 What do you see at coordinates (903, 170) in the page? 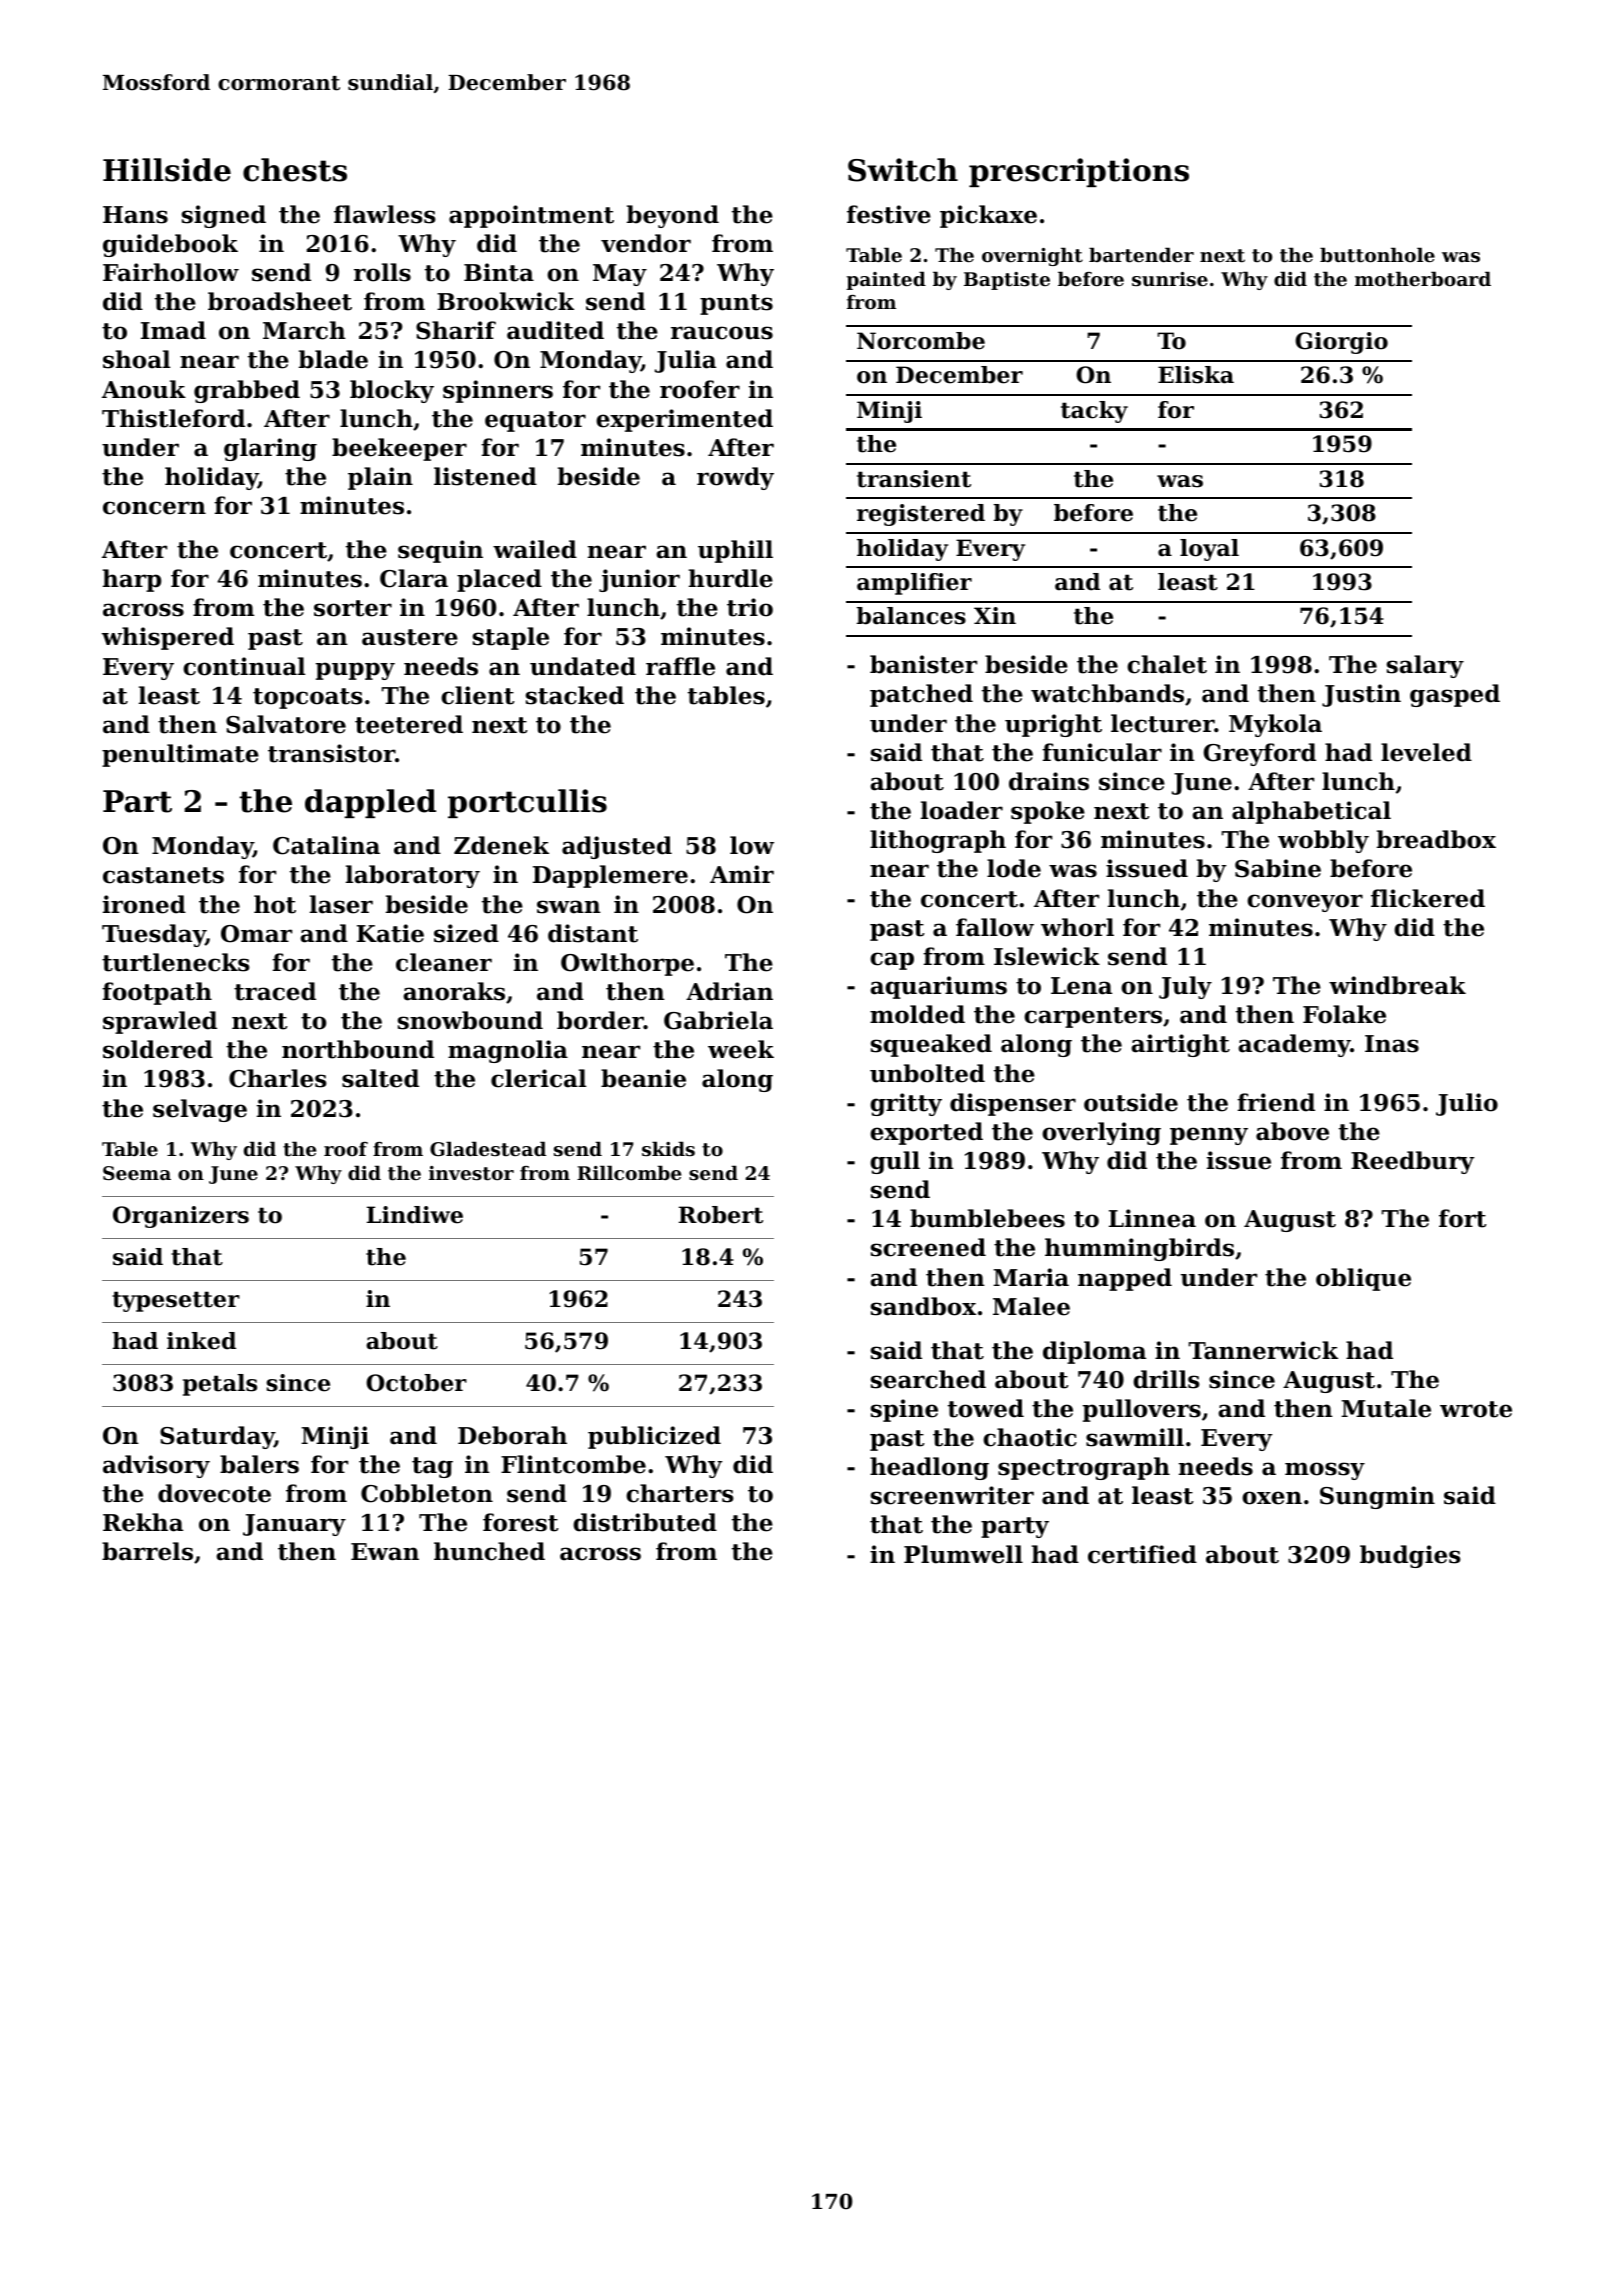
I see `Switch` at bounding box center [903, 170].
